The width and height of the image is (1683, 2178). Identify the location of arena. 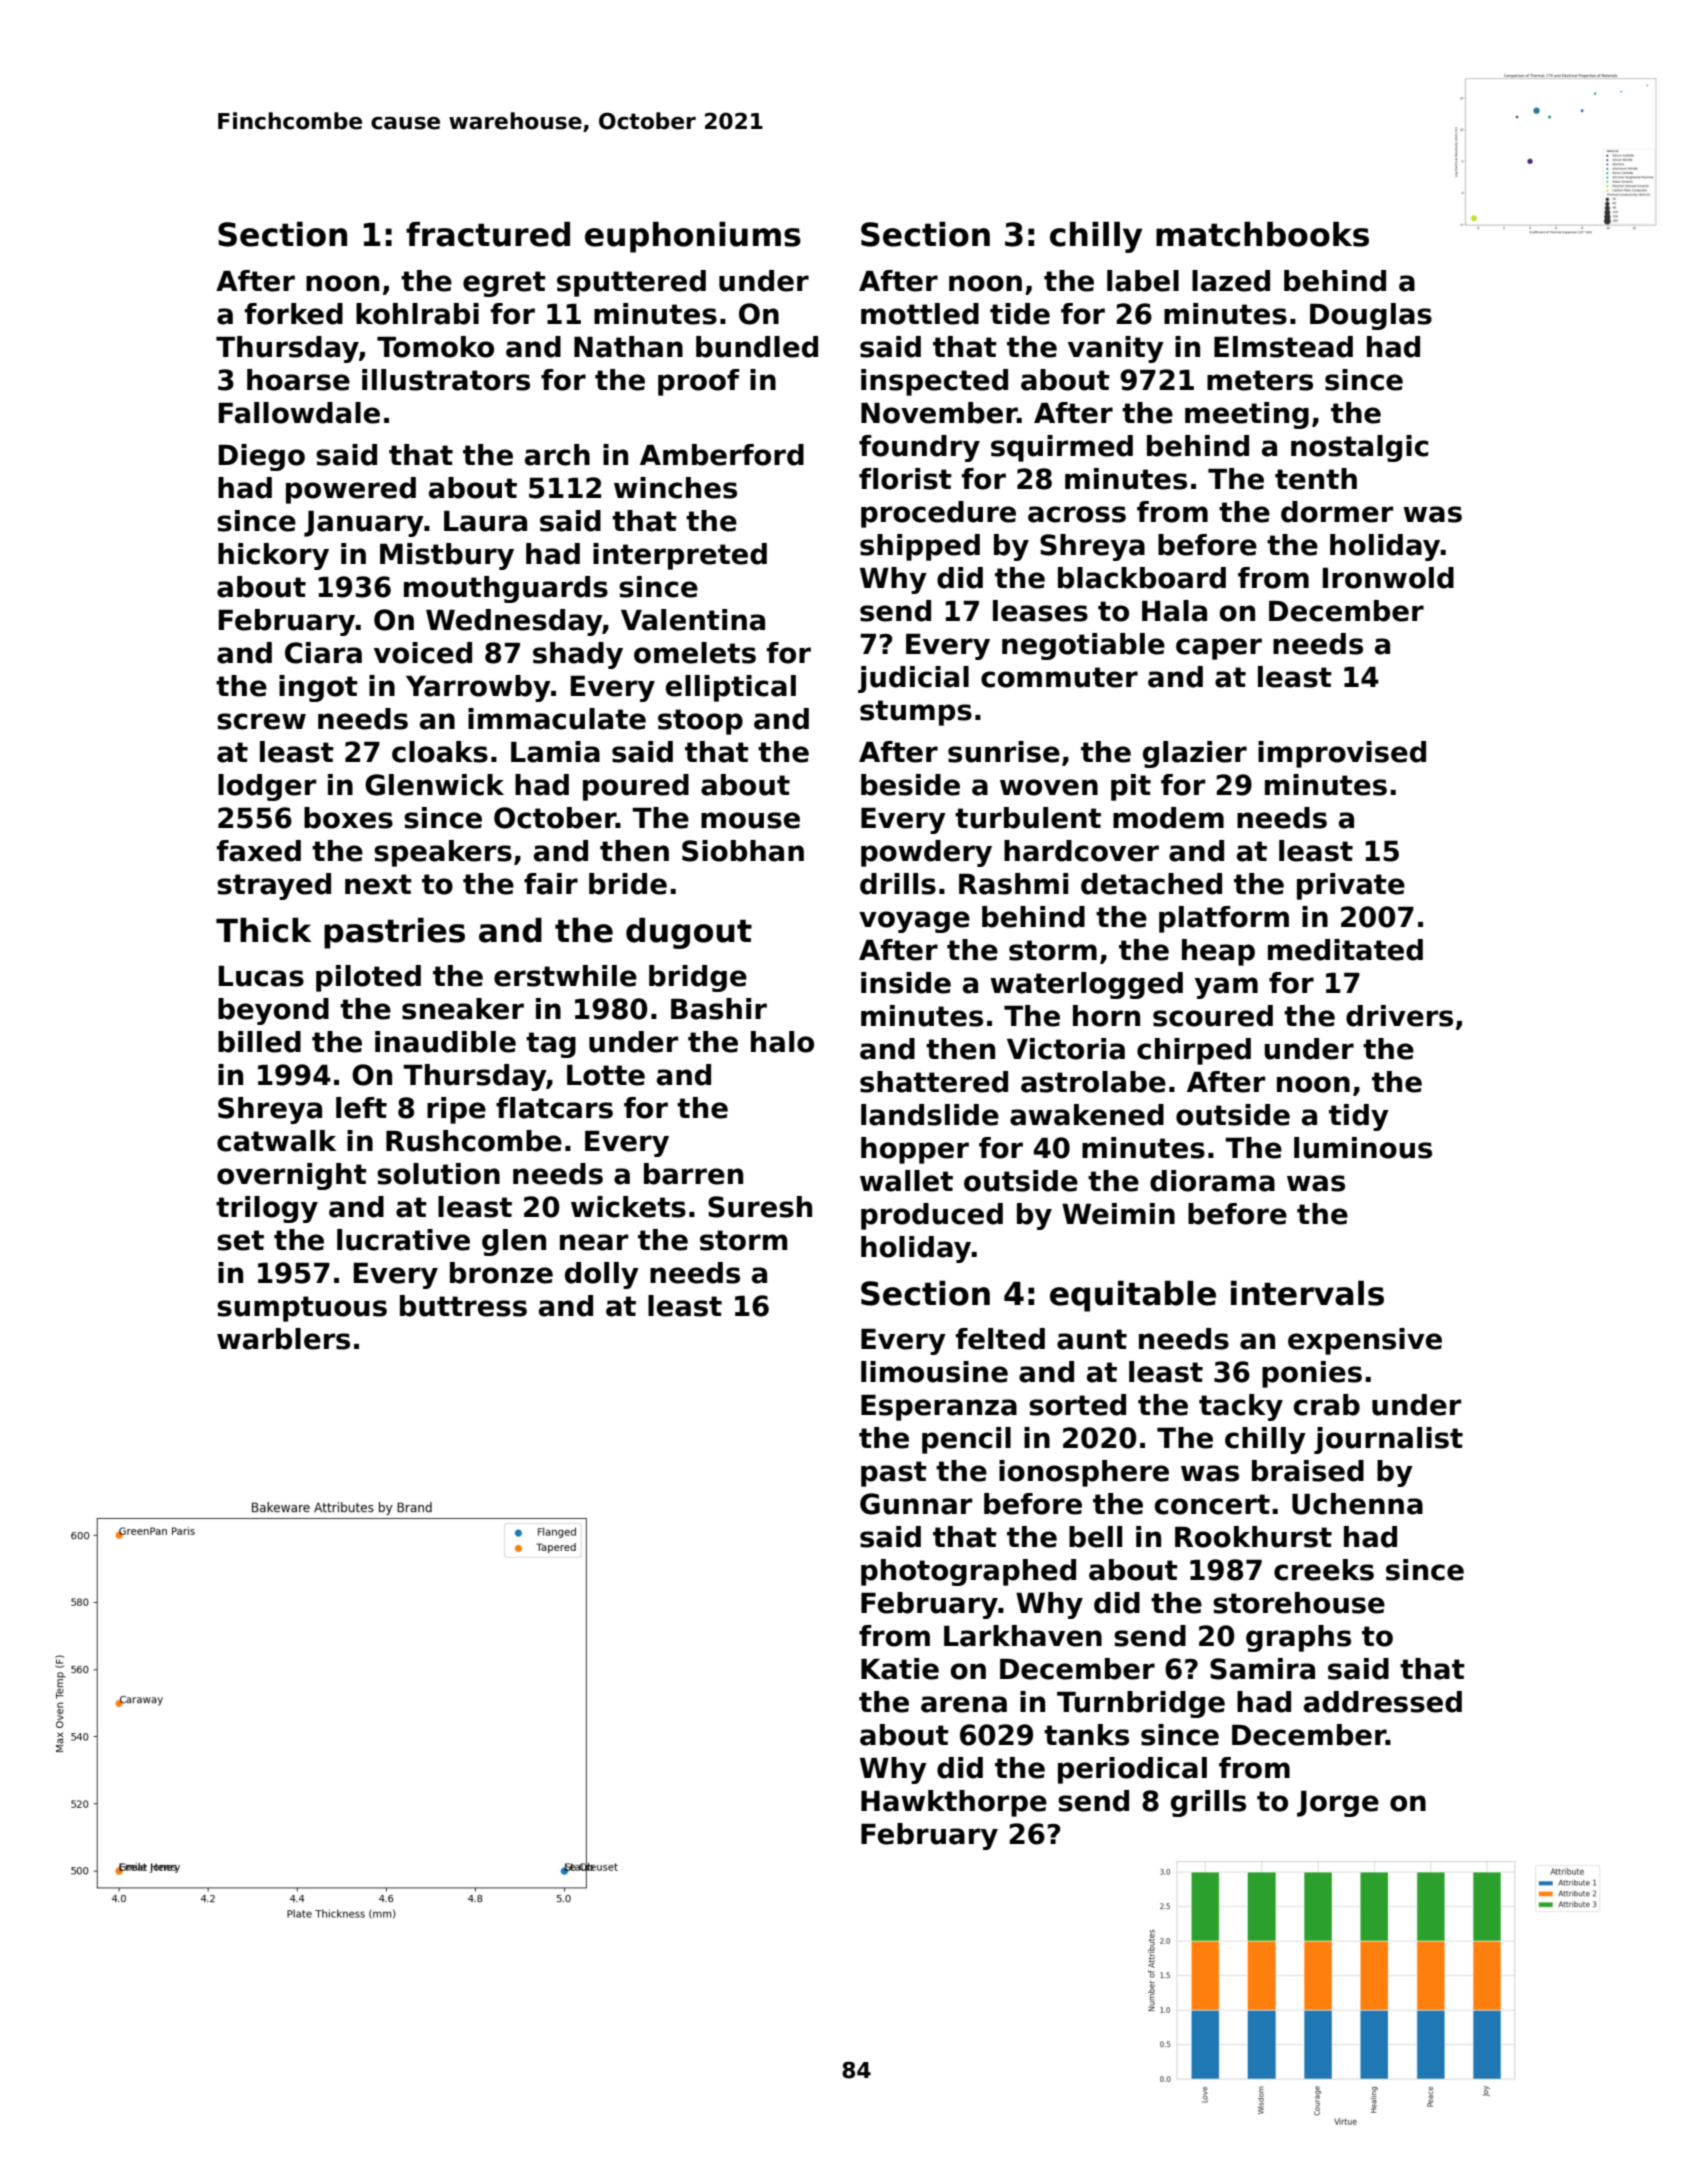
(964, 1704).
